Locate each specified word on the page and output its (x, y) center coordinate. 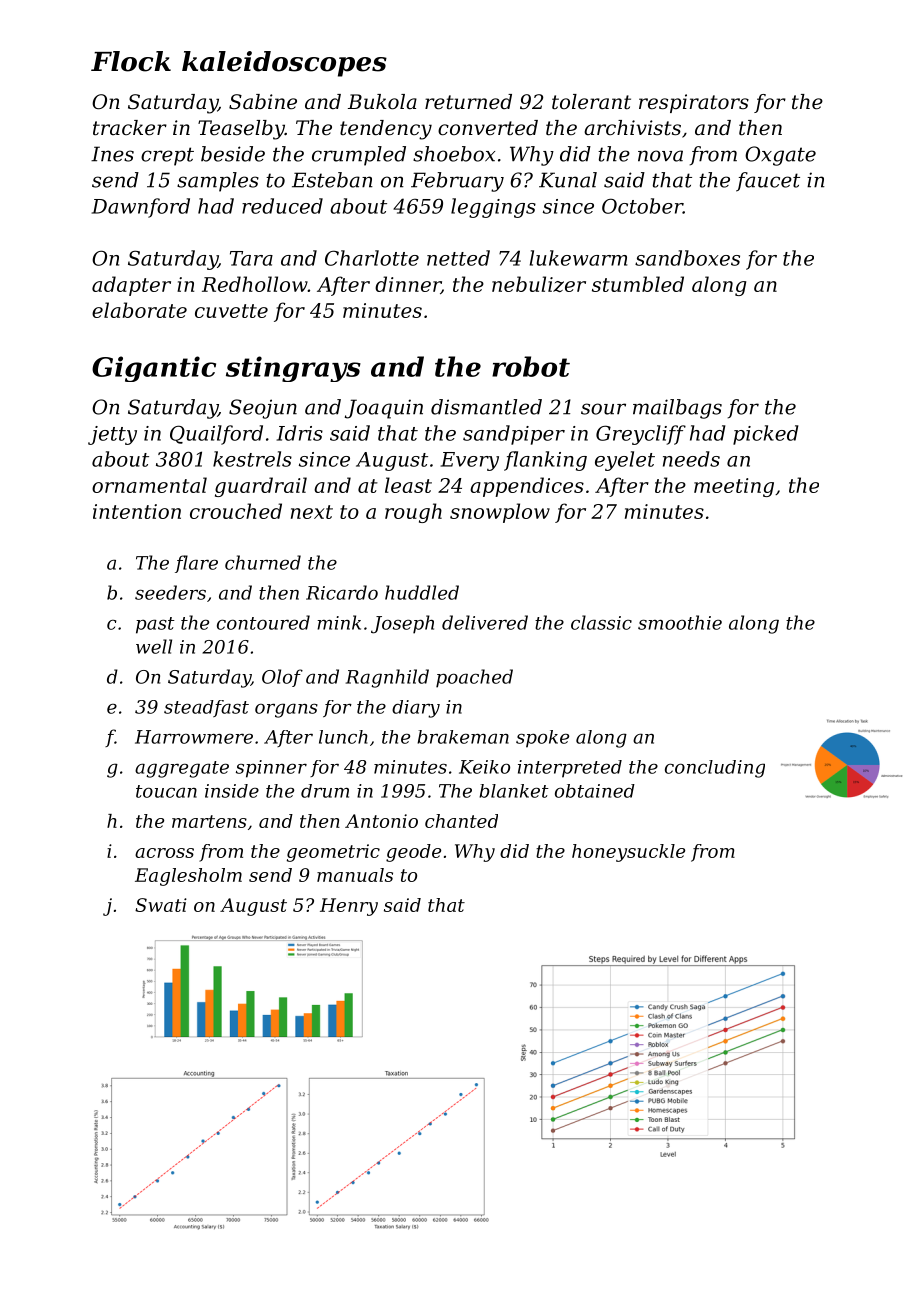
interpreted (570, 769)
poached (474, 678)
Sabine (263, 102)
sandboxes (687, 258)
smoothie (680, 622)
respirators (694, 103)
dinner (408, 285)
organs (286, 710)
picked (766, 435)
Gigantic (154, 369)
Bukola (382, 102)
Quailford (216, 435)
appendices (527, 487)
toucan (166, 791)
